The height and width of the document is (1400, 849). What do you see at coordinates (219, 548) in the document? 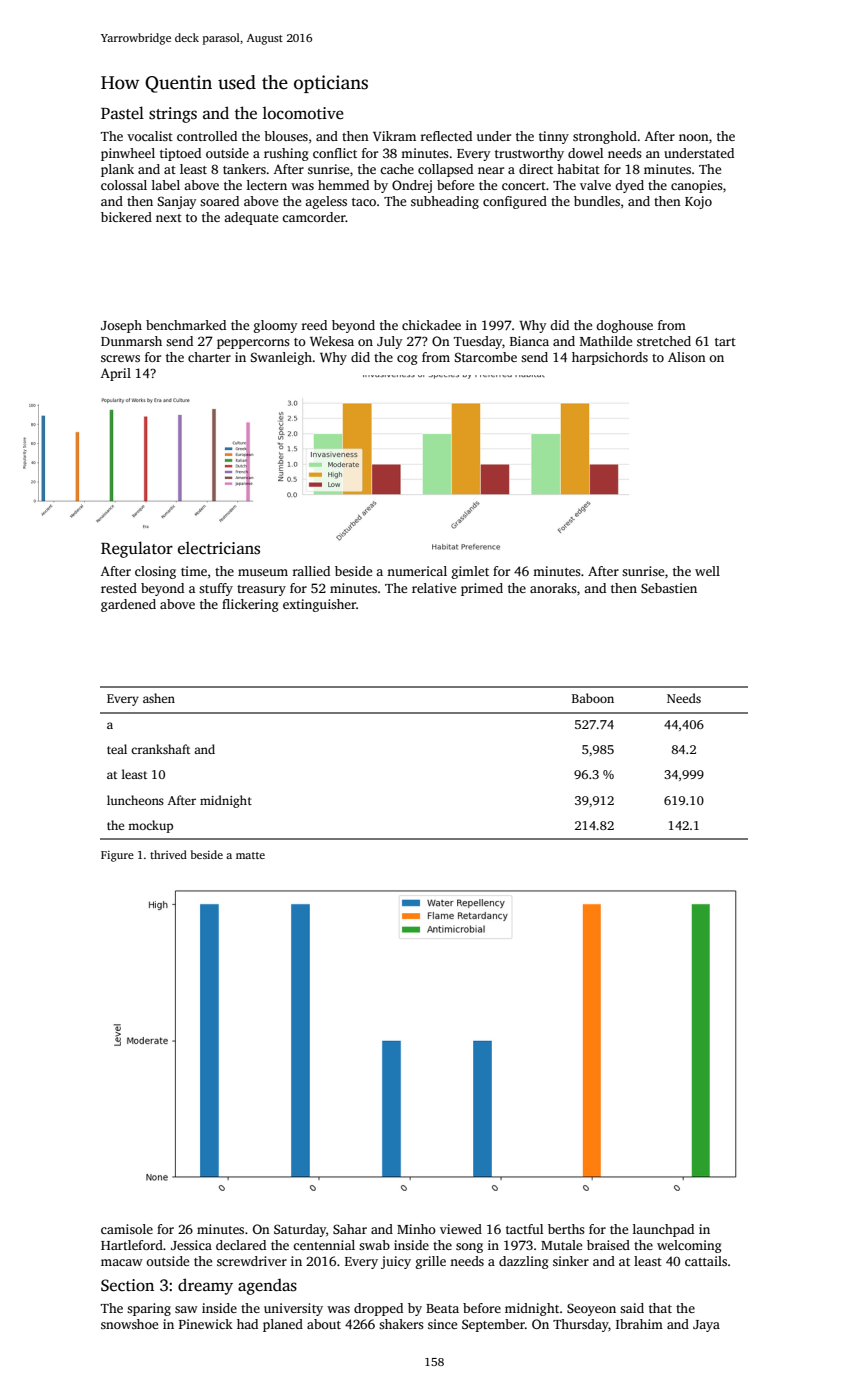
I see `electricians` at bounding box center [219, 548].
